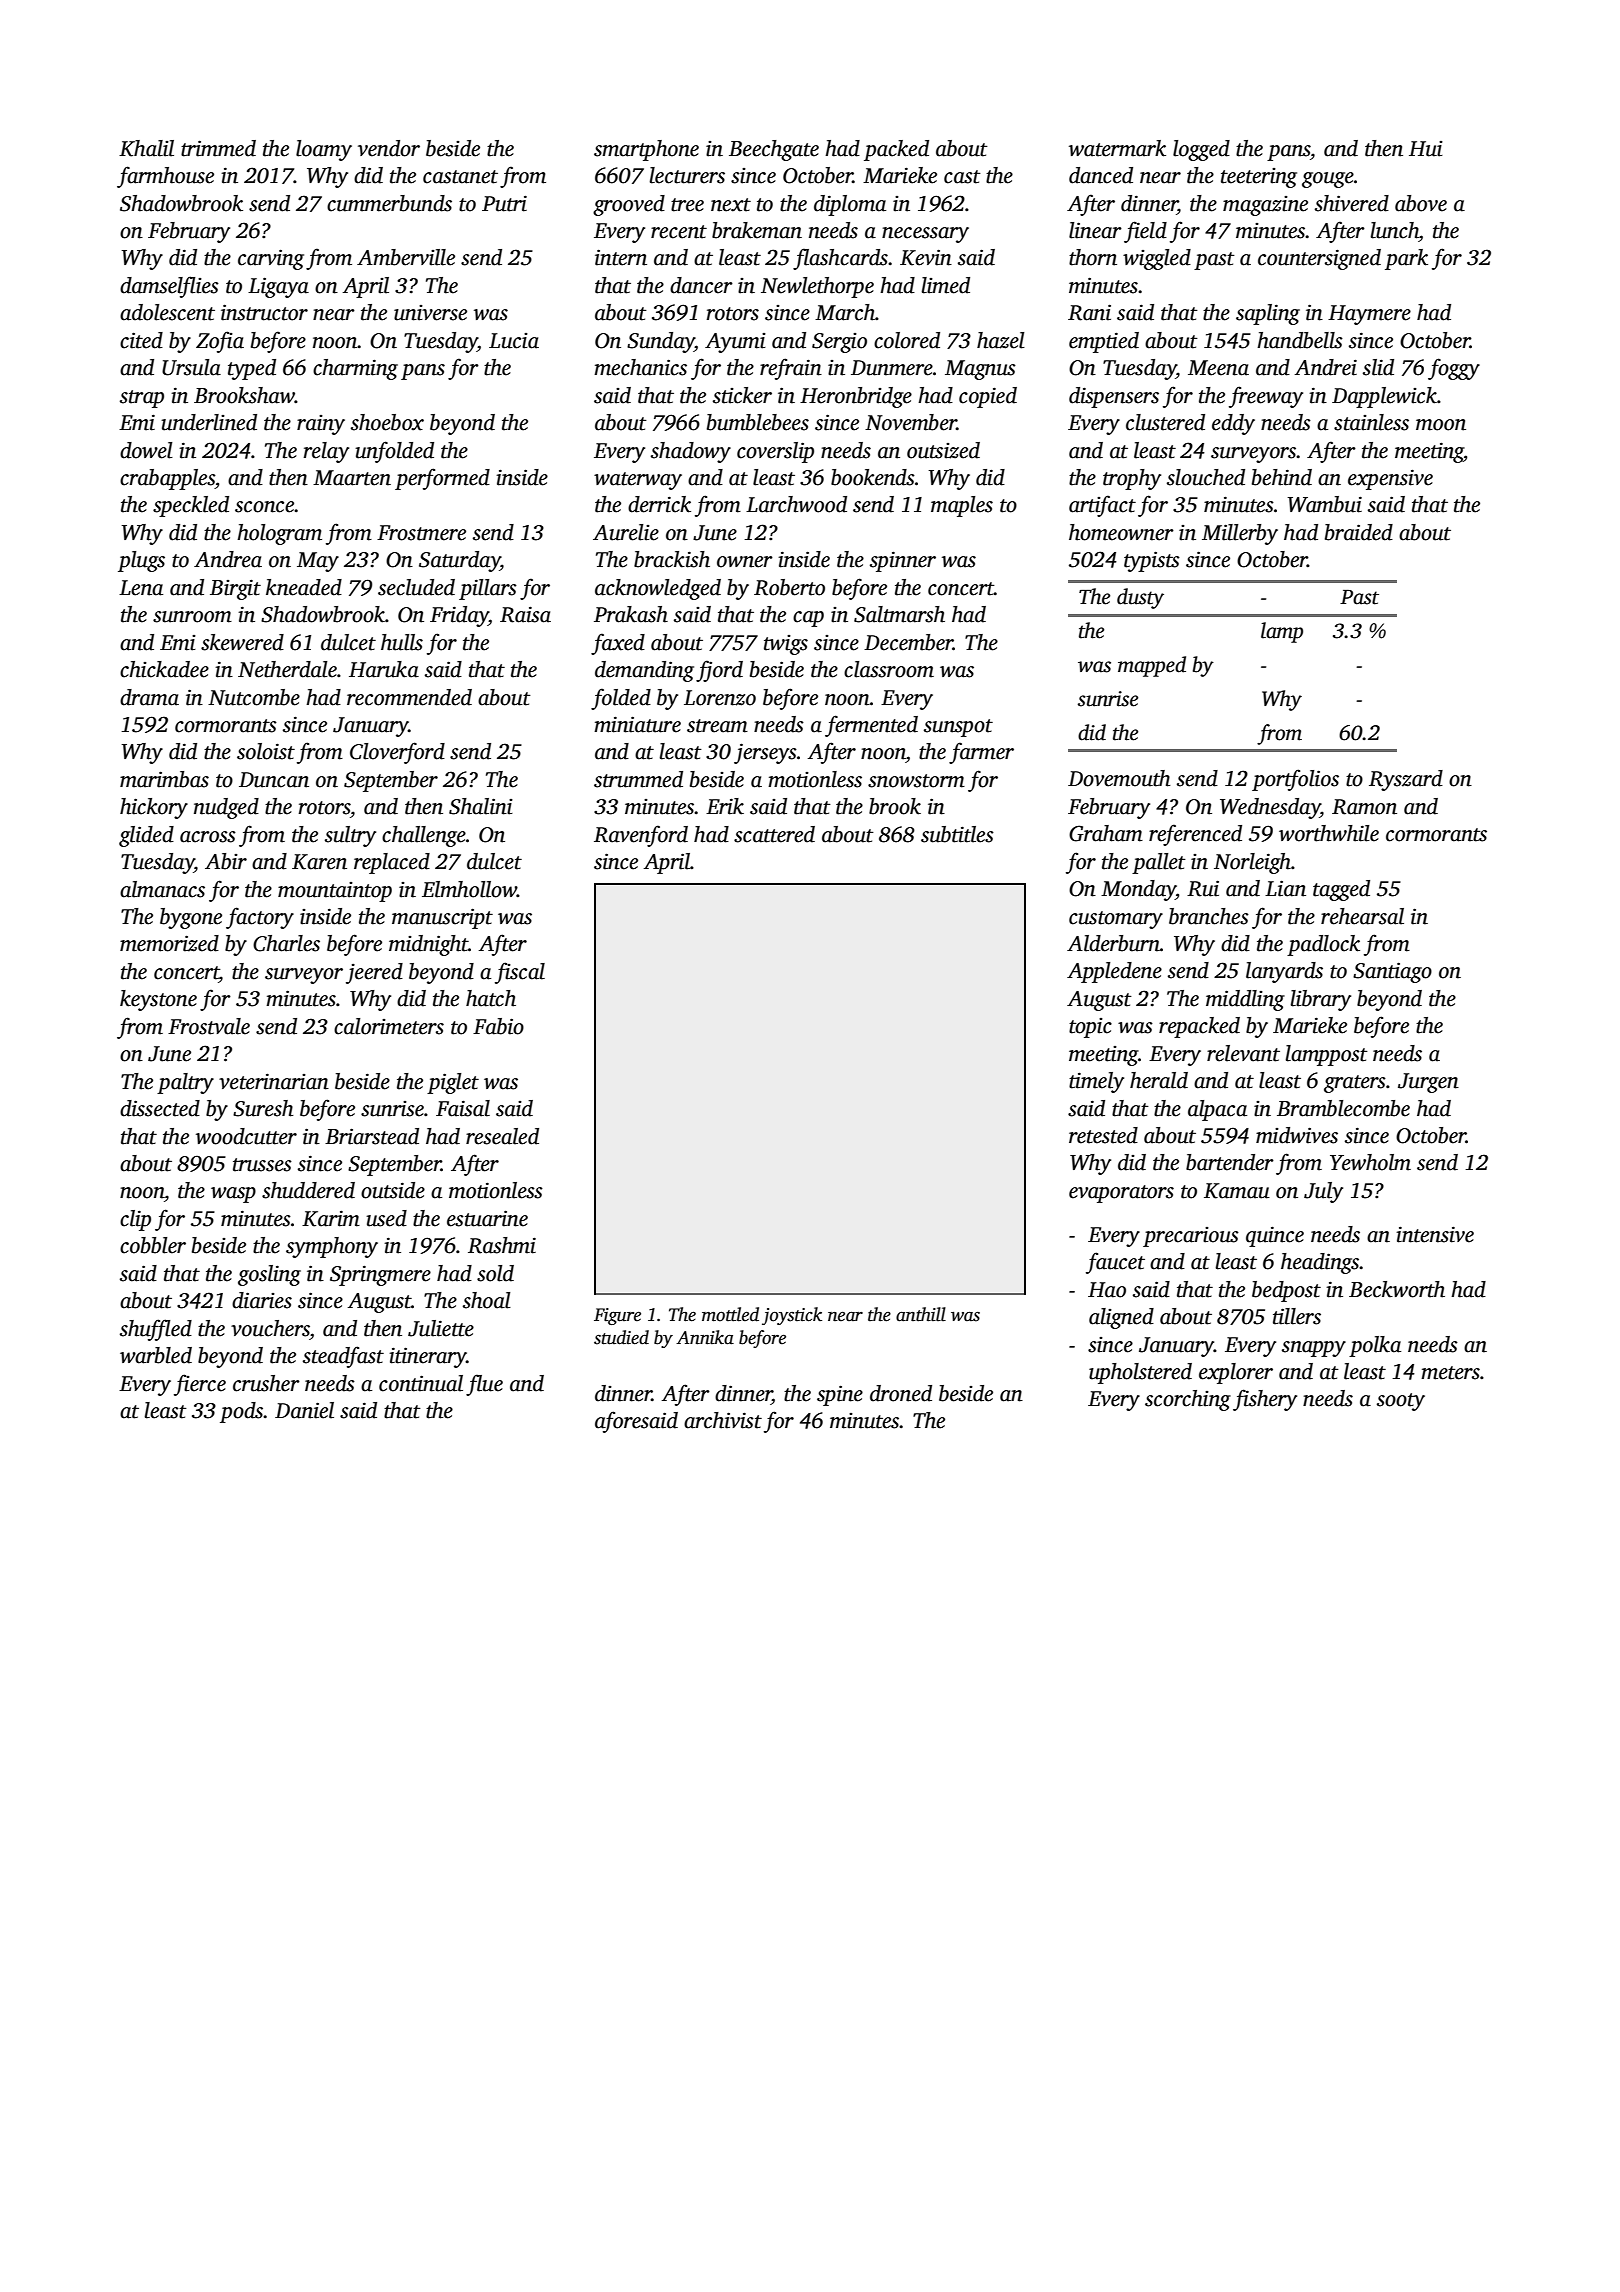 This screenshot has height=2292, width=1620. Describe the element at coordinates (641, 836) in the screenshot. I see `Ravenford` at that location.
